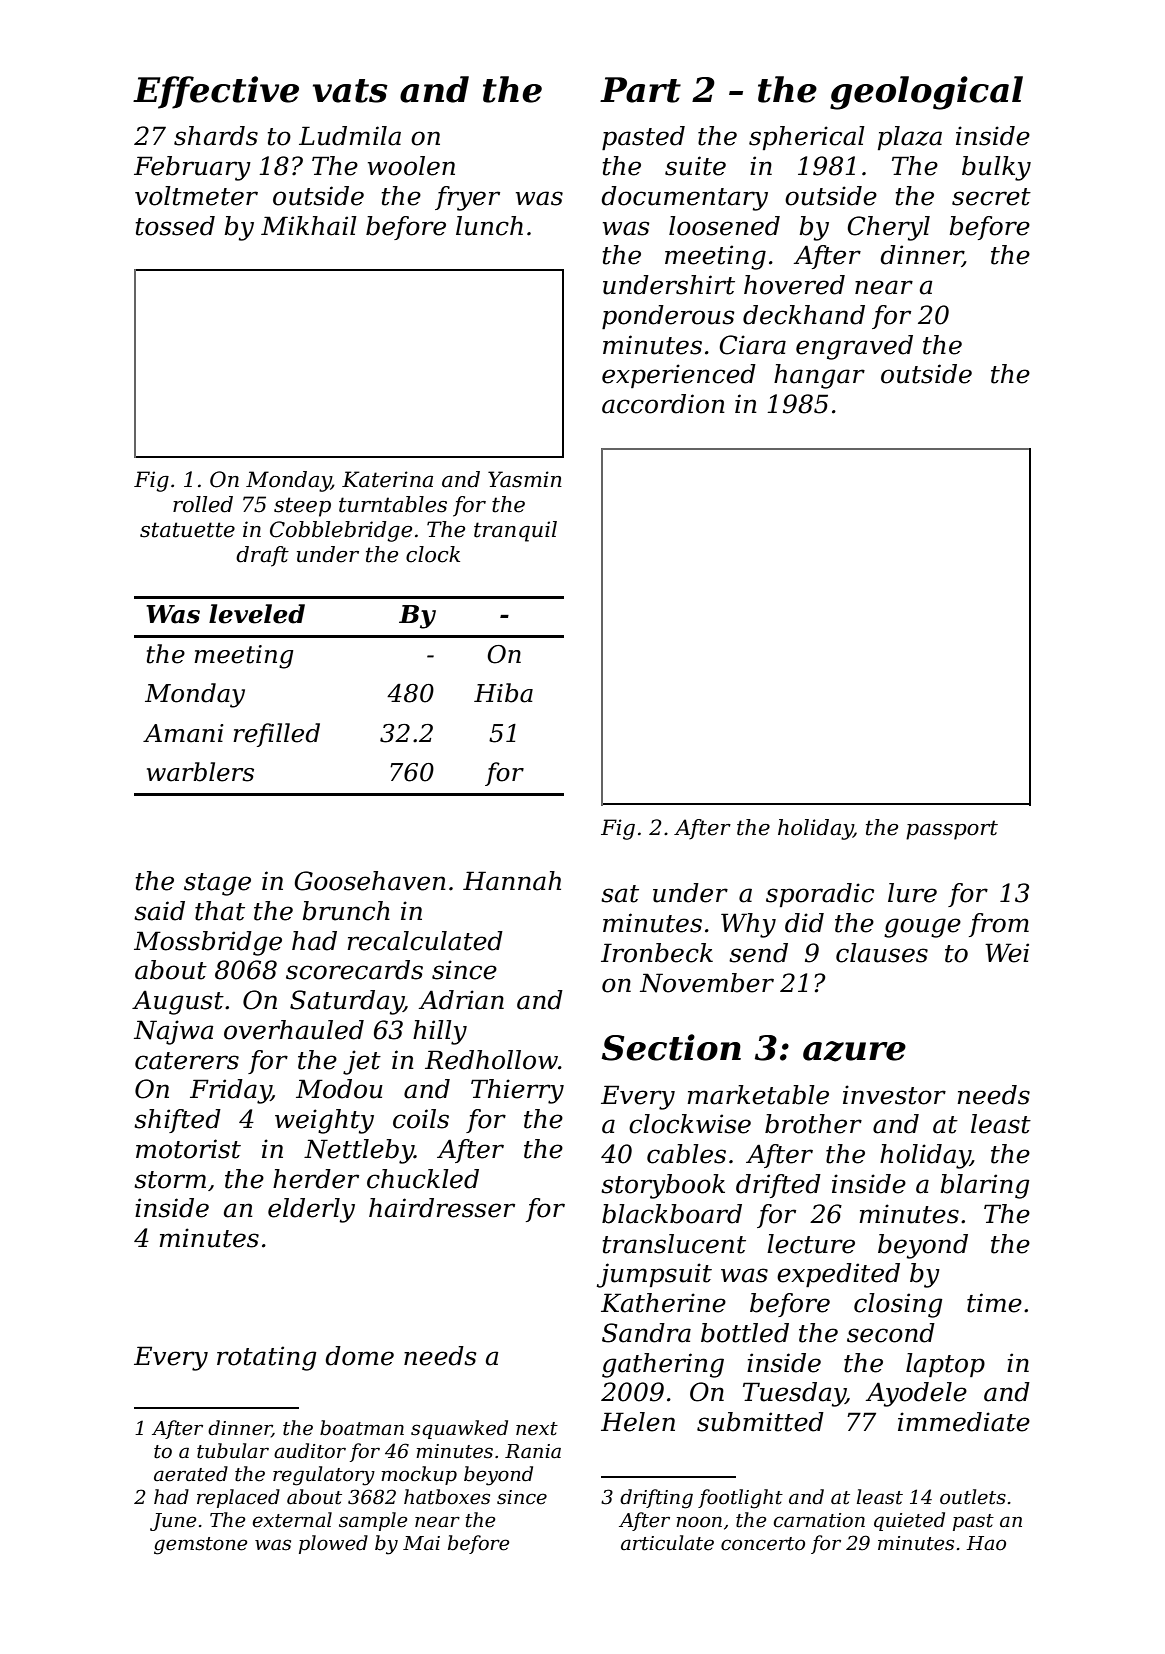 The height and width of the screenshot is (1654, 1165). I want to click on ponderous, so click(668, 317).
